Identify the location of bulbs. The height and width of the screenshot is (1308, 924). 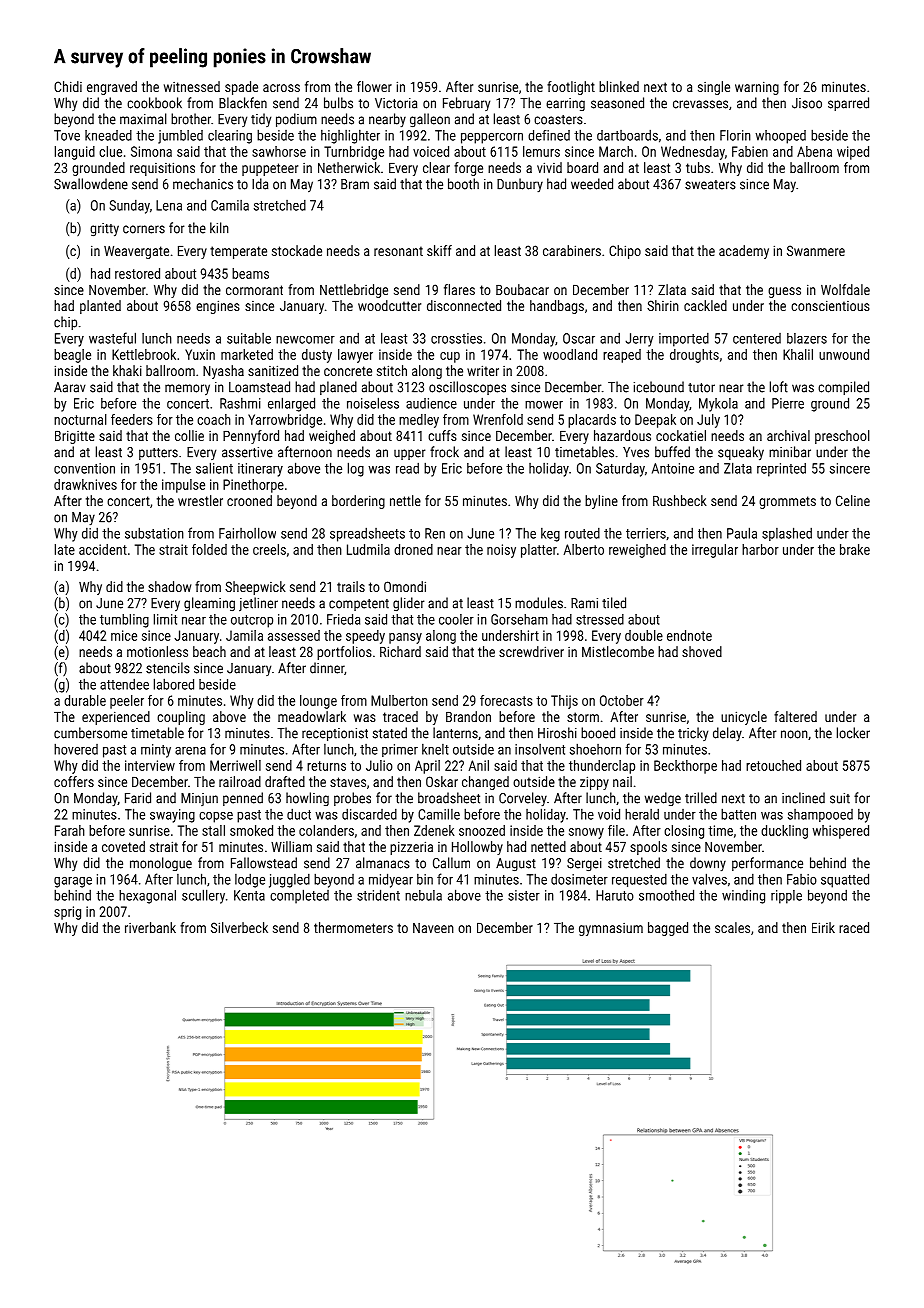
(338, 103).
